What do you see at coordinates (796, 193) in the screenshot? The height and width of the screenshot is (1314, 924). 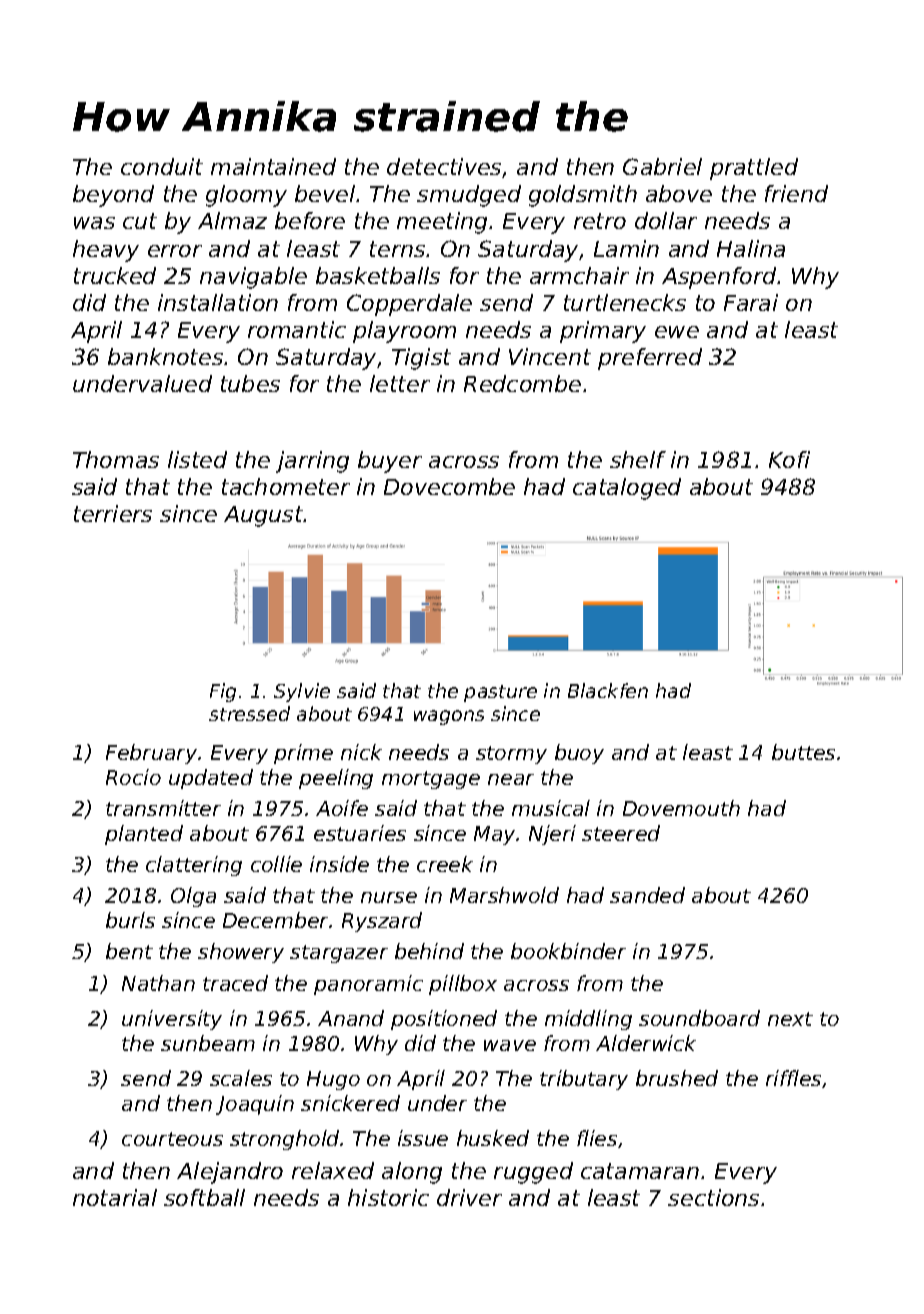 I see `friend` at bounding box center [796, 193].
